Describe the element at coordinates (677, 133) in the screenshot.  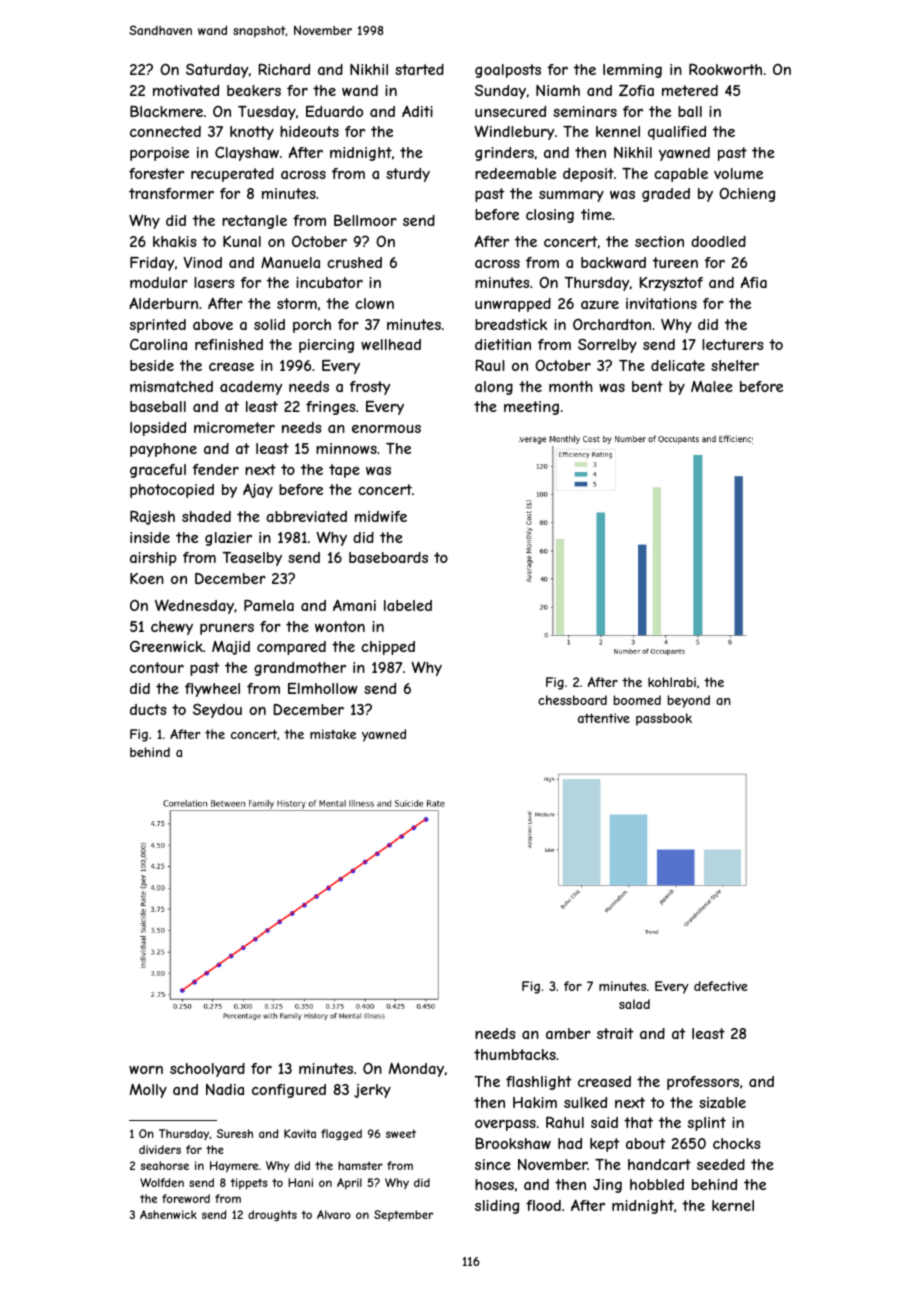
I see `qualified` at that location.
